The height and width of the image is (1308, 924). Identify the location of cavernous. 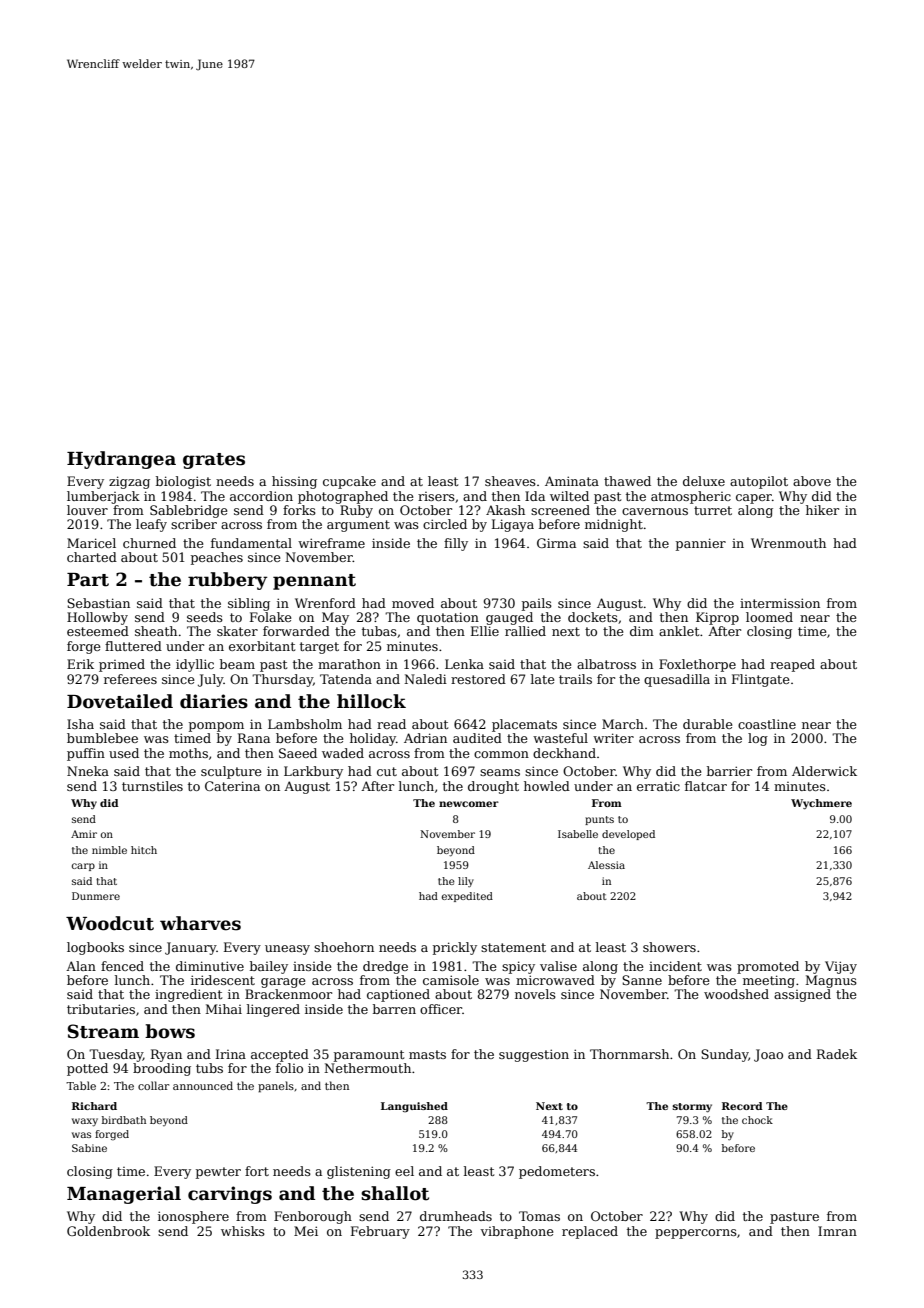
(655, 511).
